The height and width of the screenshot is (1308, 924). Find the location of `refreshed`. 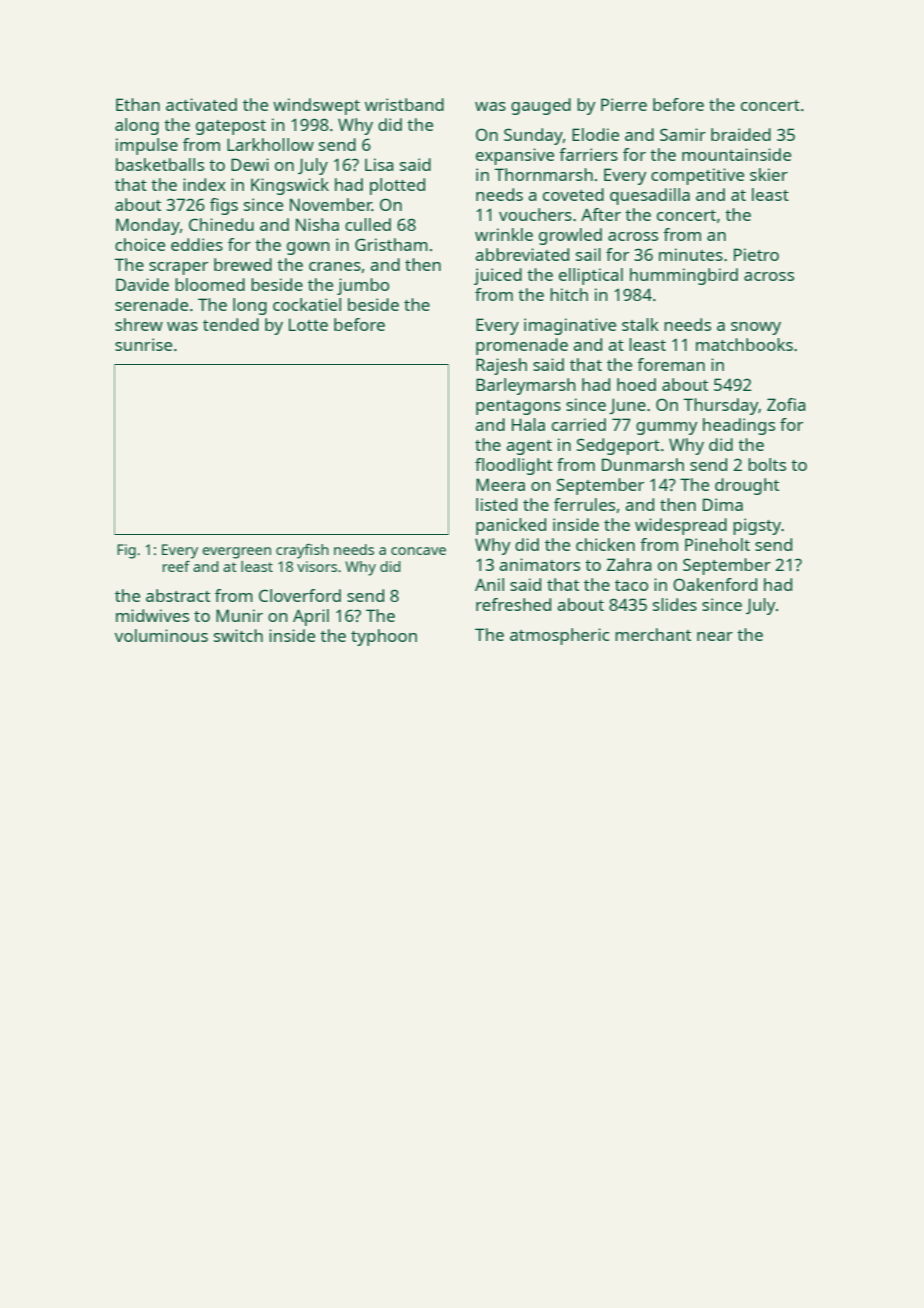

refreshed is located at coordinates (513, 604).
